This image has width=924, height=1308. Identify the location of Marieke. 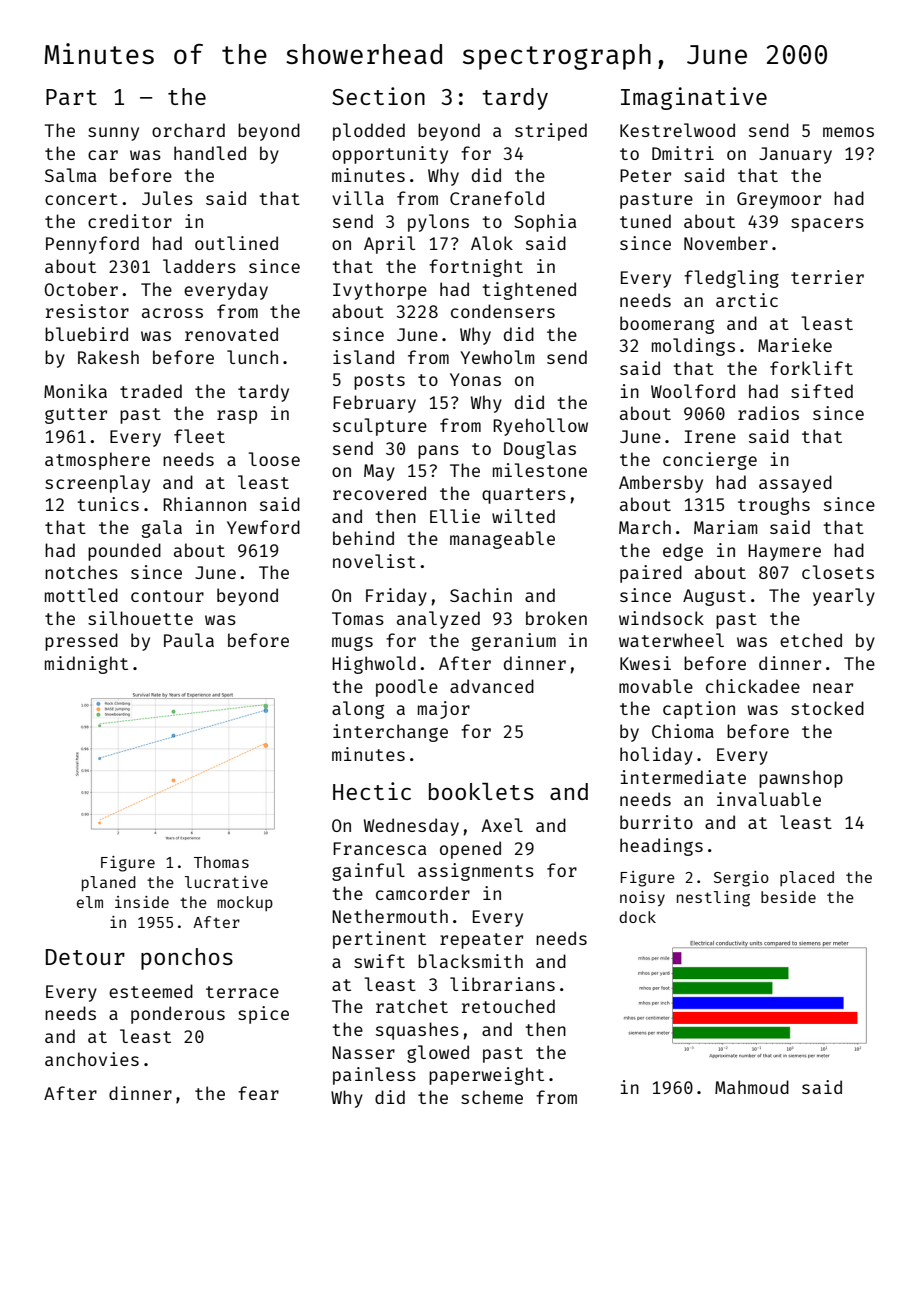
(795, 345).
